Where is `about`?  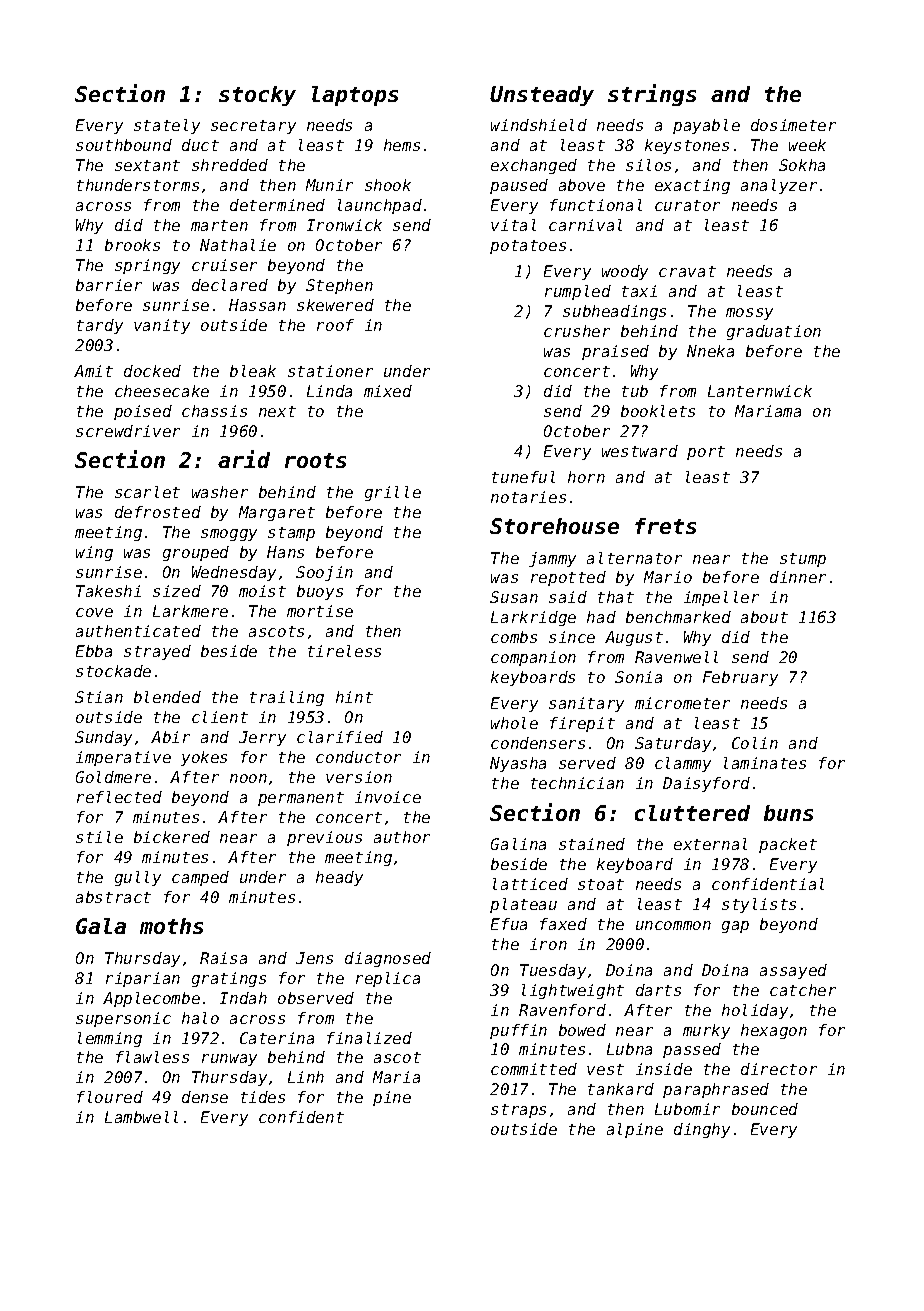
about is located at coordinates (764, 617).
